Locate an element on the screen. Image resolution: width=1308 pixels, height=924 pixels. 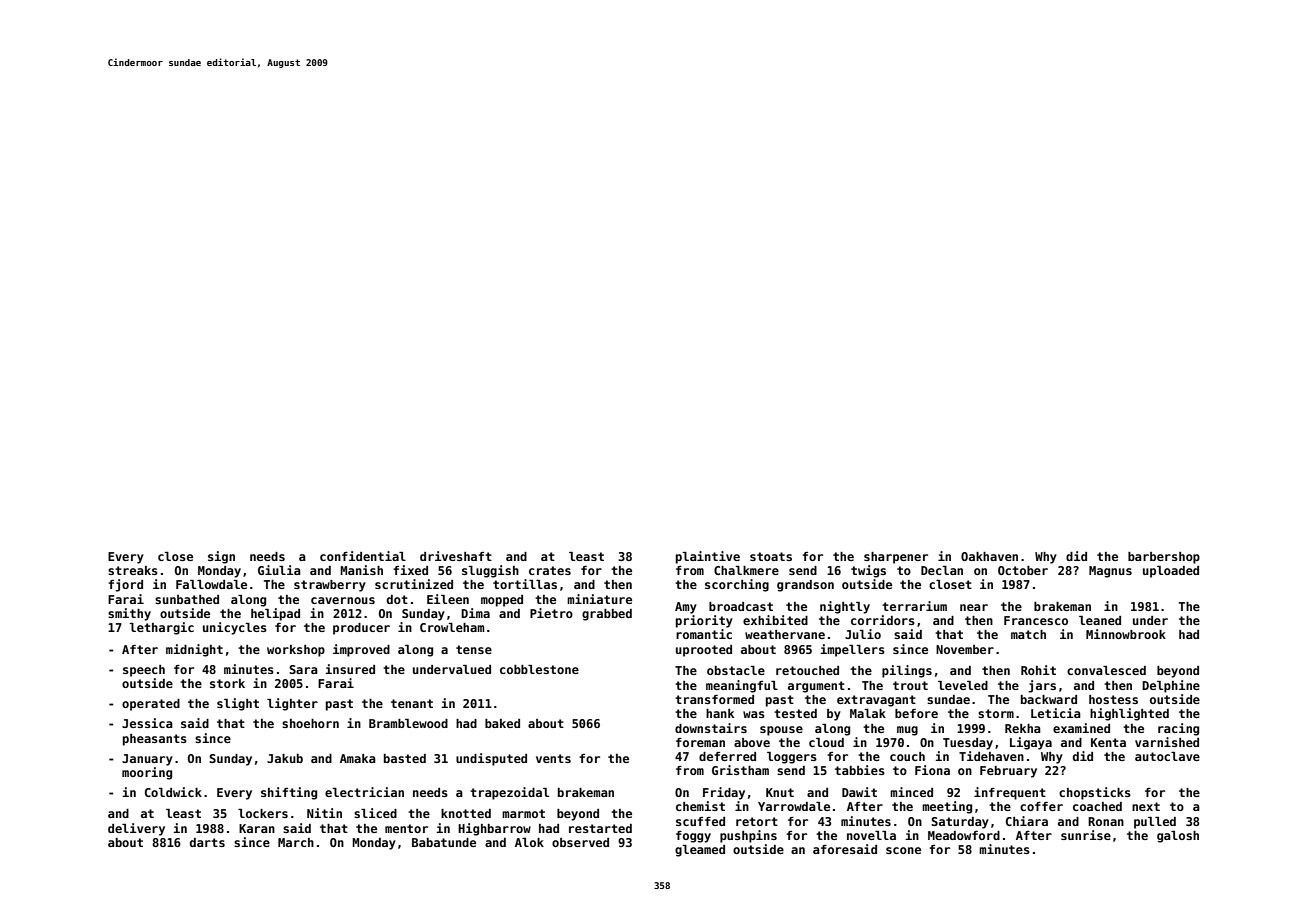
nightly is located at coordinates (845, 607).
